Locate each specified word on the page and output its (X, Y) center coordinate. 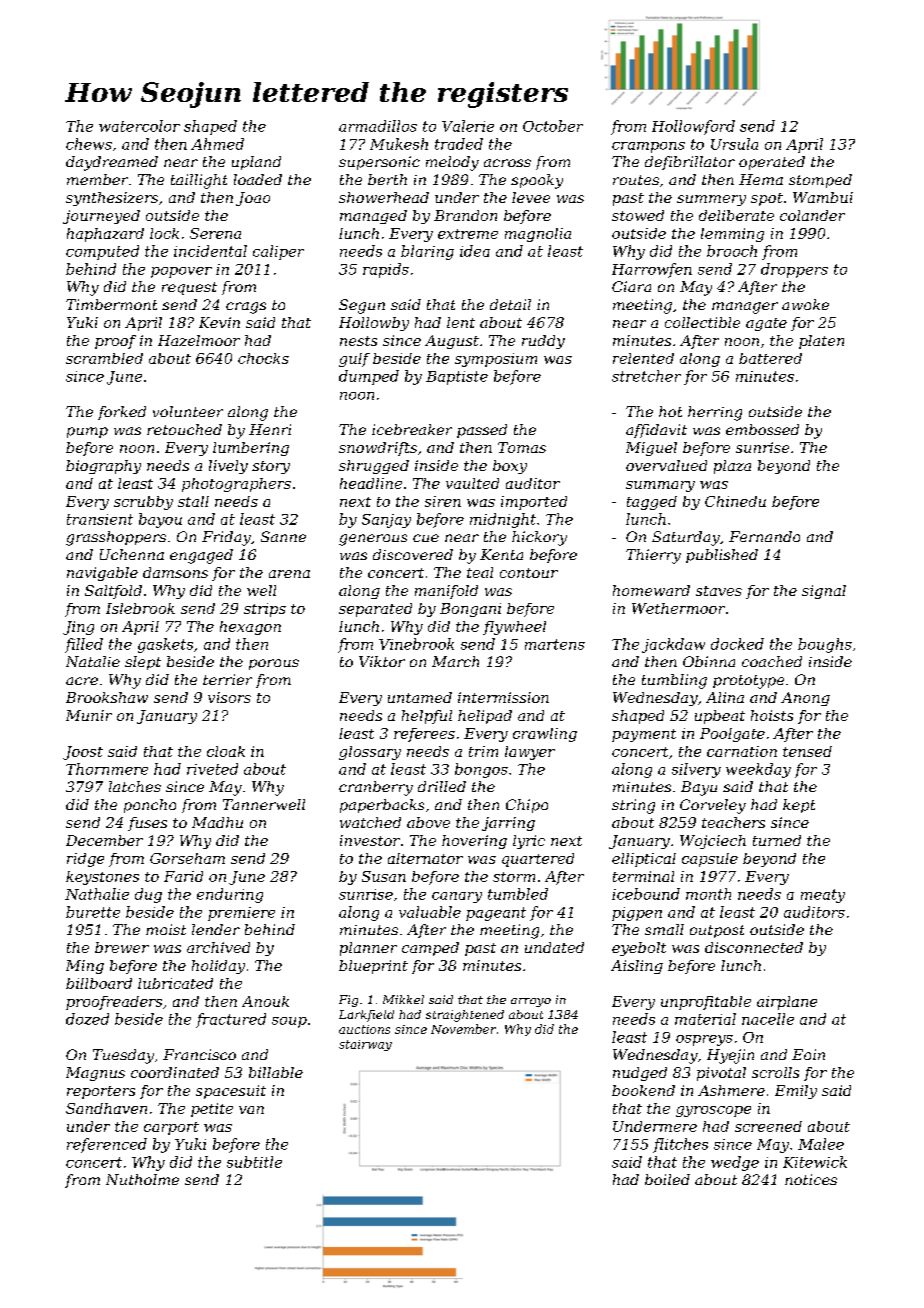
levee (531, 197)
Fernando (764, 536)
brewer (122, 947)
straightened (465, 1016)
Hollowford (693, 127)
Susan (384, 876)
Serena (215, 233)
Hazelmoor (199, 340)
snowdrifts (378, 449)
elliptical (644, 860)
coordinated (175, 1072)
